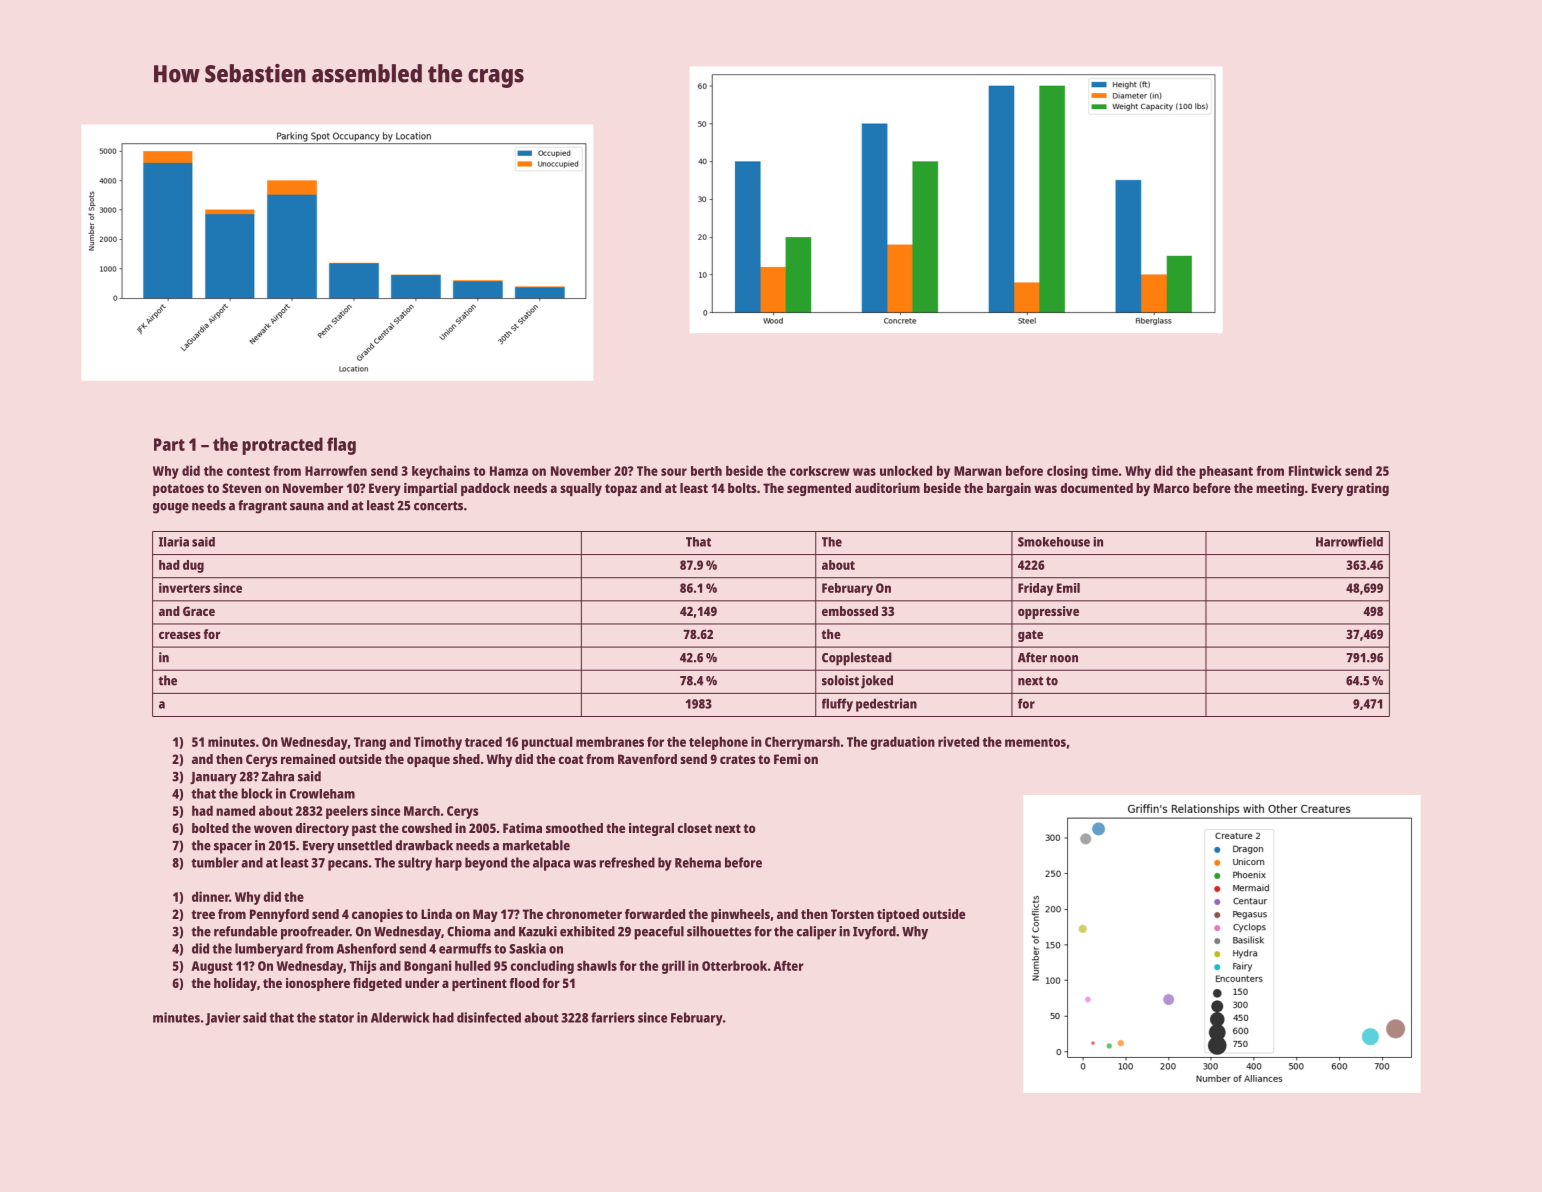 The width and height of the screenshot is (1542, 1192). Describe the element at coordinates (180, 635) in the screenshot. I see `creases` at that location.
